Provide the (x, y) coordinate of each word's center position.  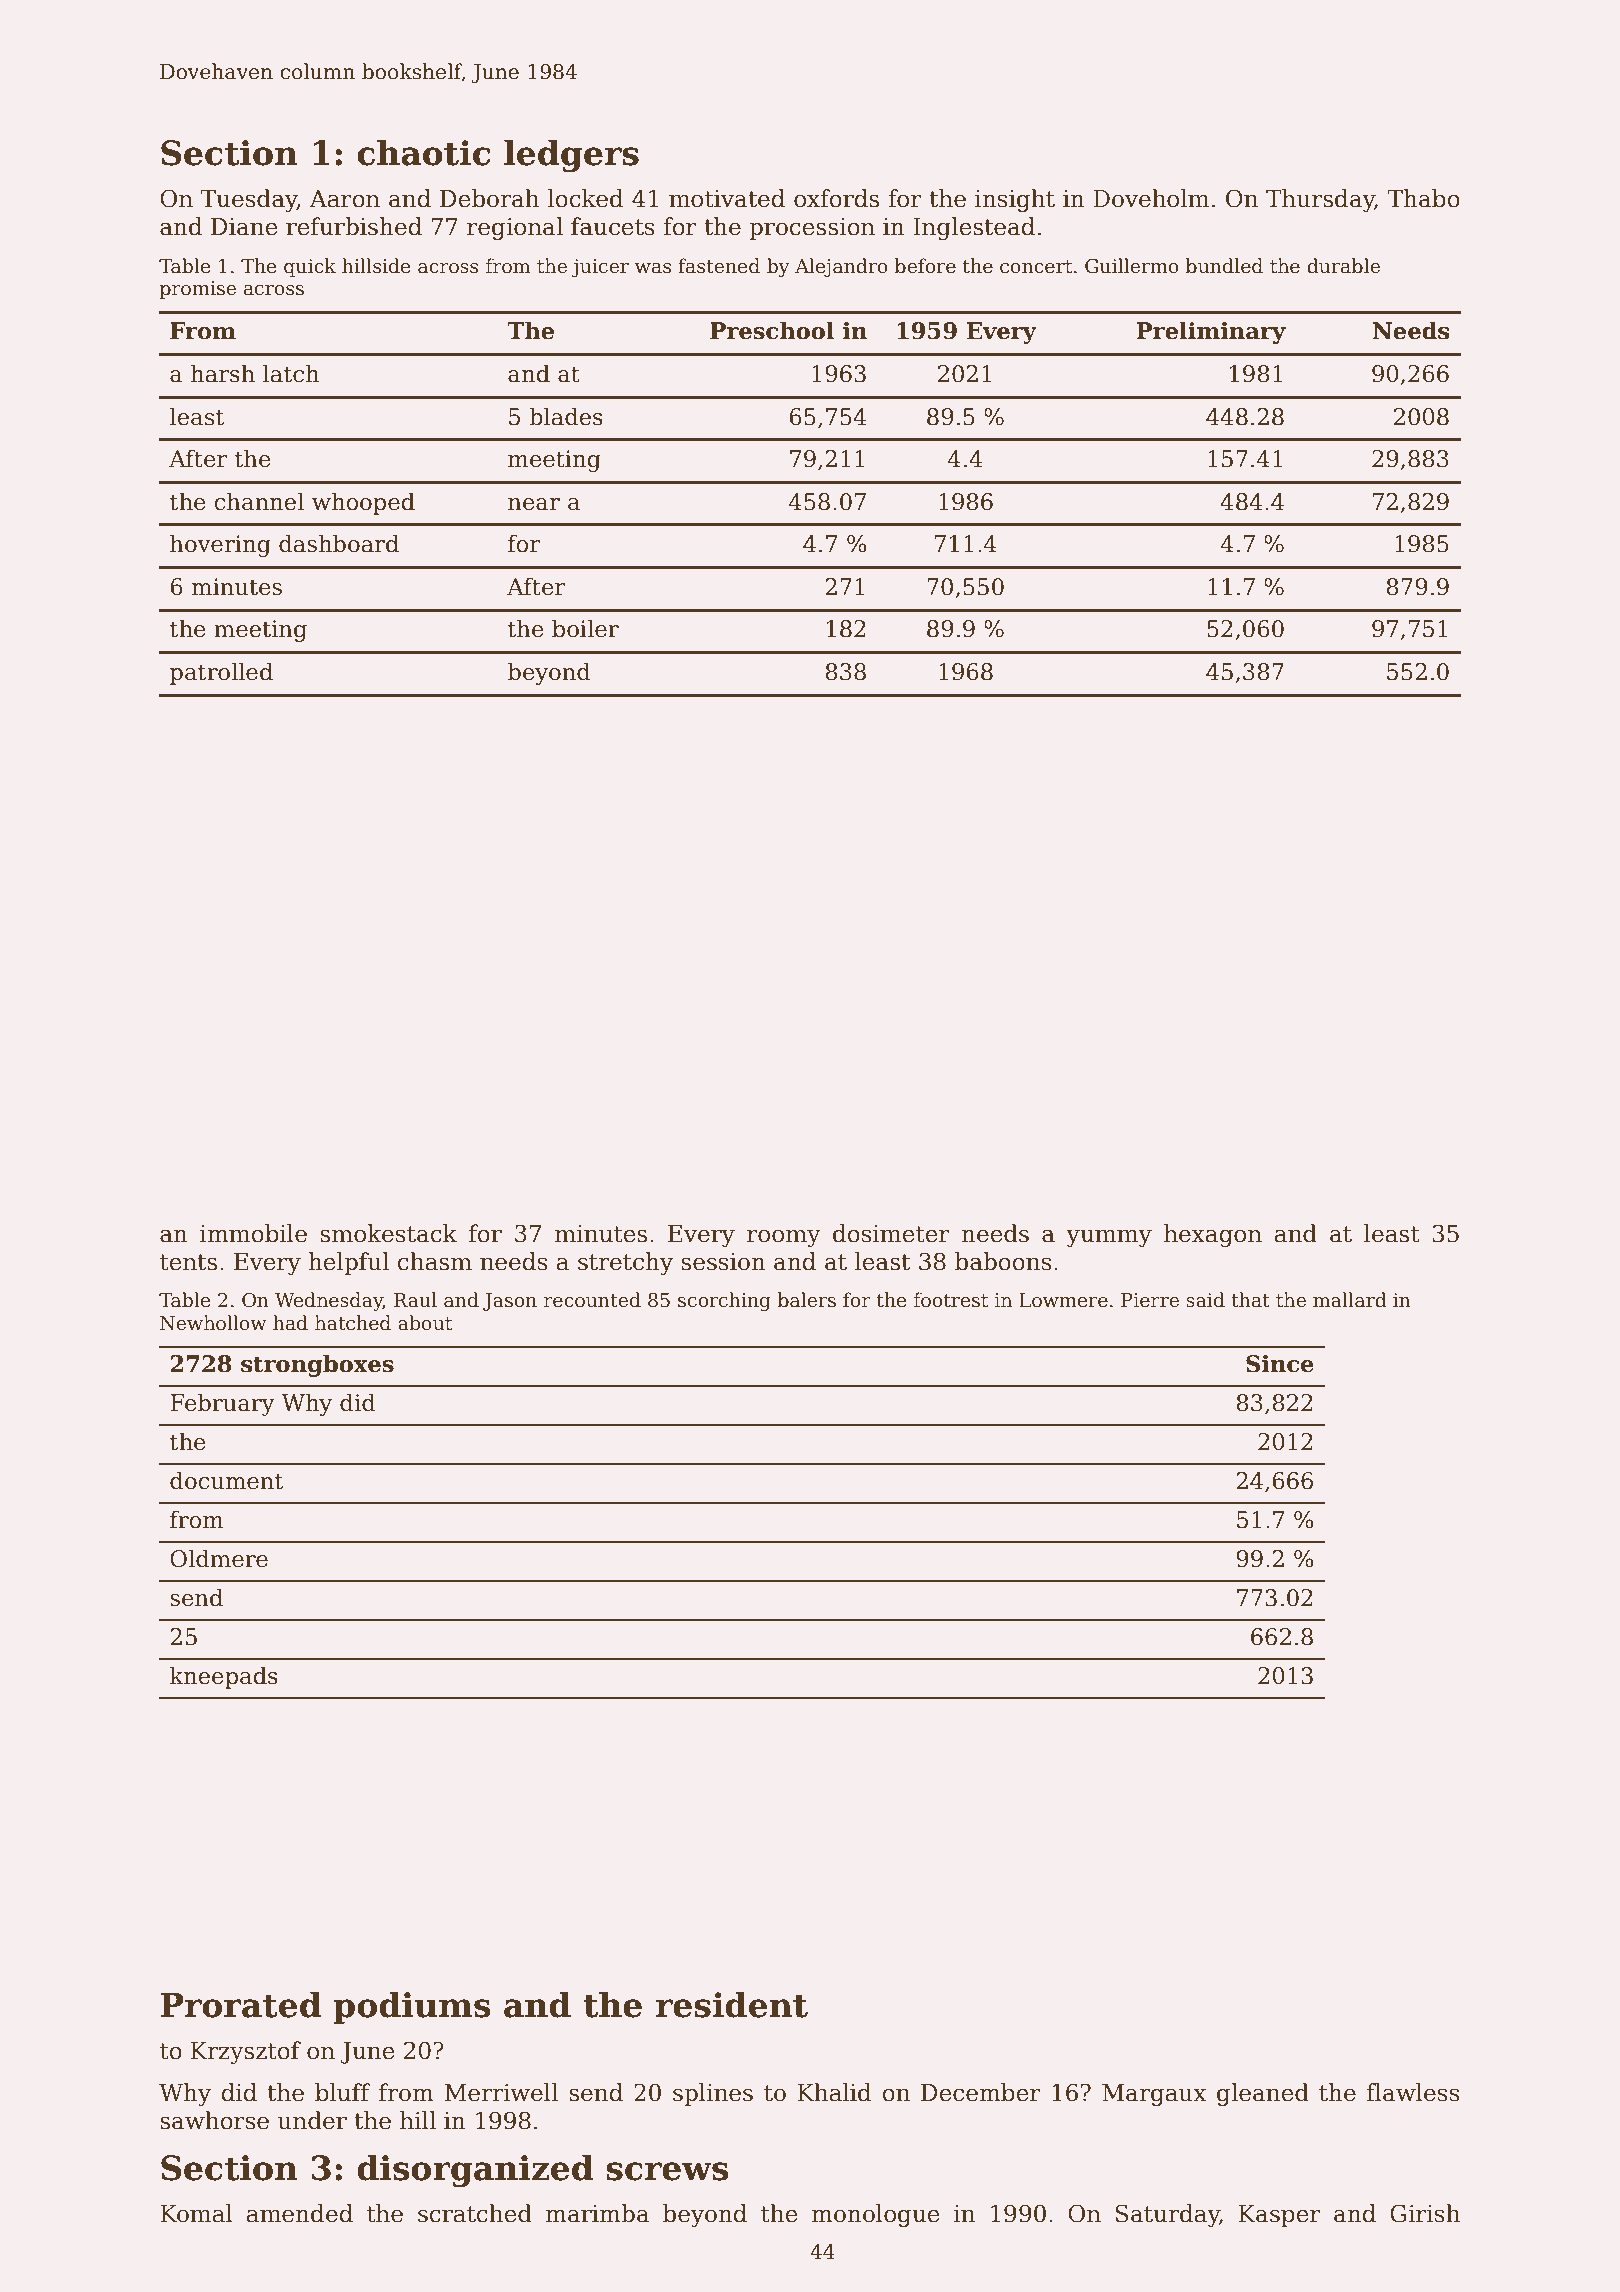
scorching (724, 1301)
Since (1280, 1364)
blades (566, 416)
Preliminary (1211, 332)
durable (1343, 266)
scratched (475, 2213)
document (227, 1480)
